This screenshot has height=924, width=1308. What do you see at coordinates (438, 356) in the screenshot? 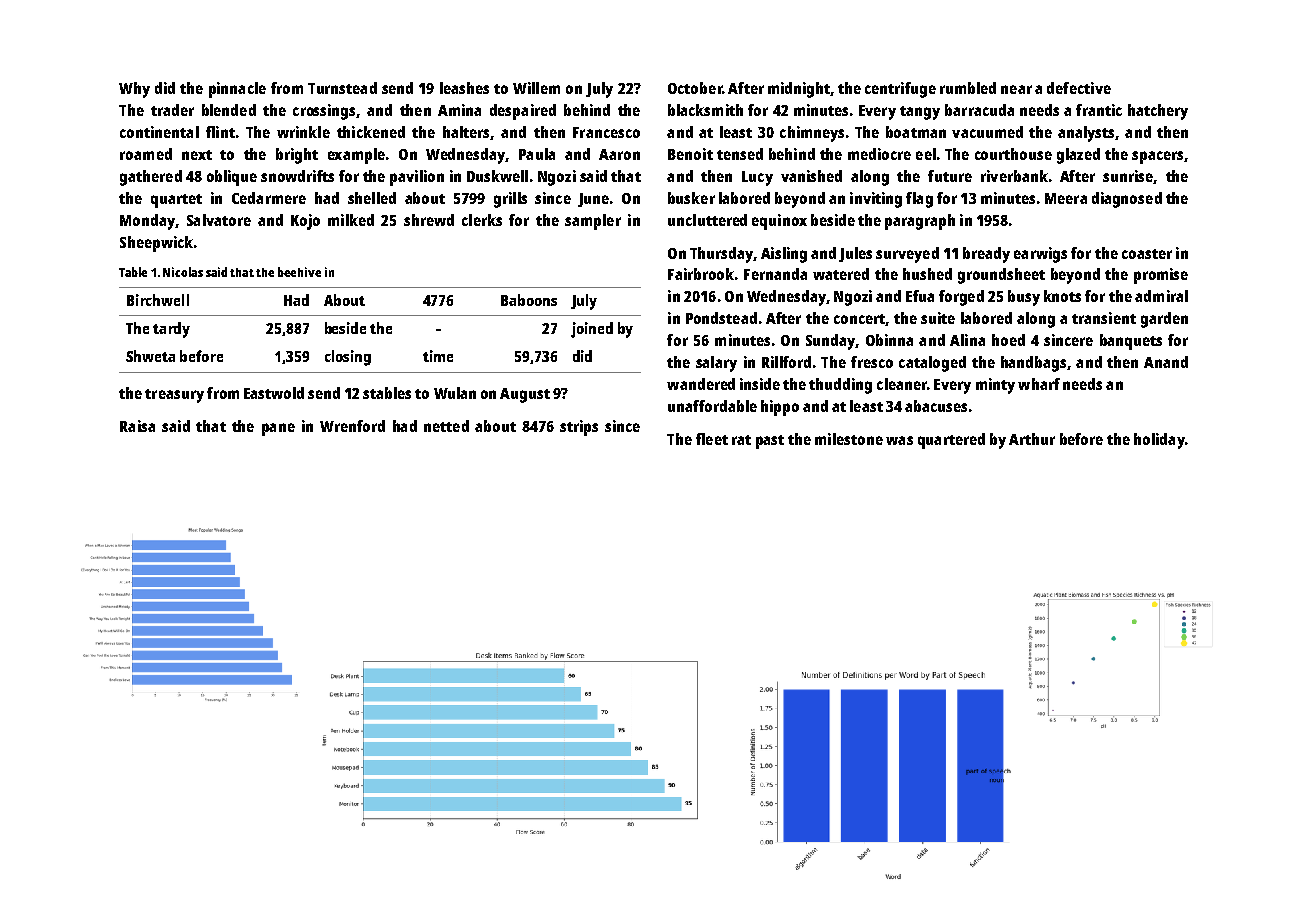
I see `time` at bounding box center [438, 356].
